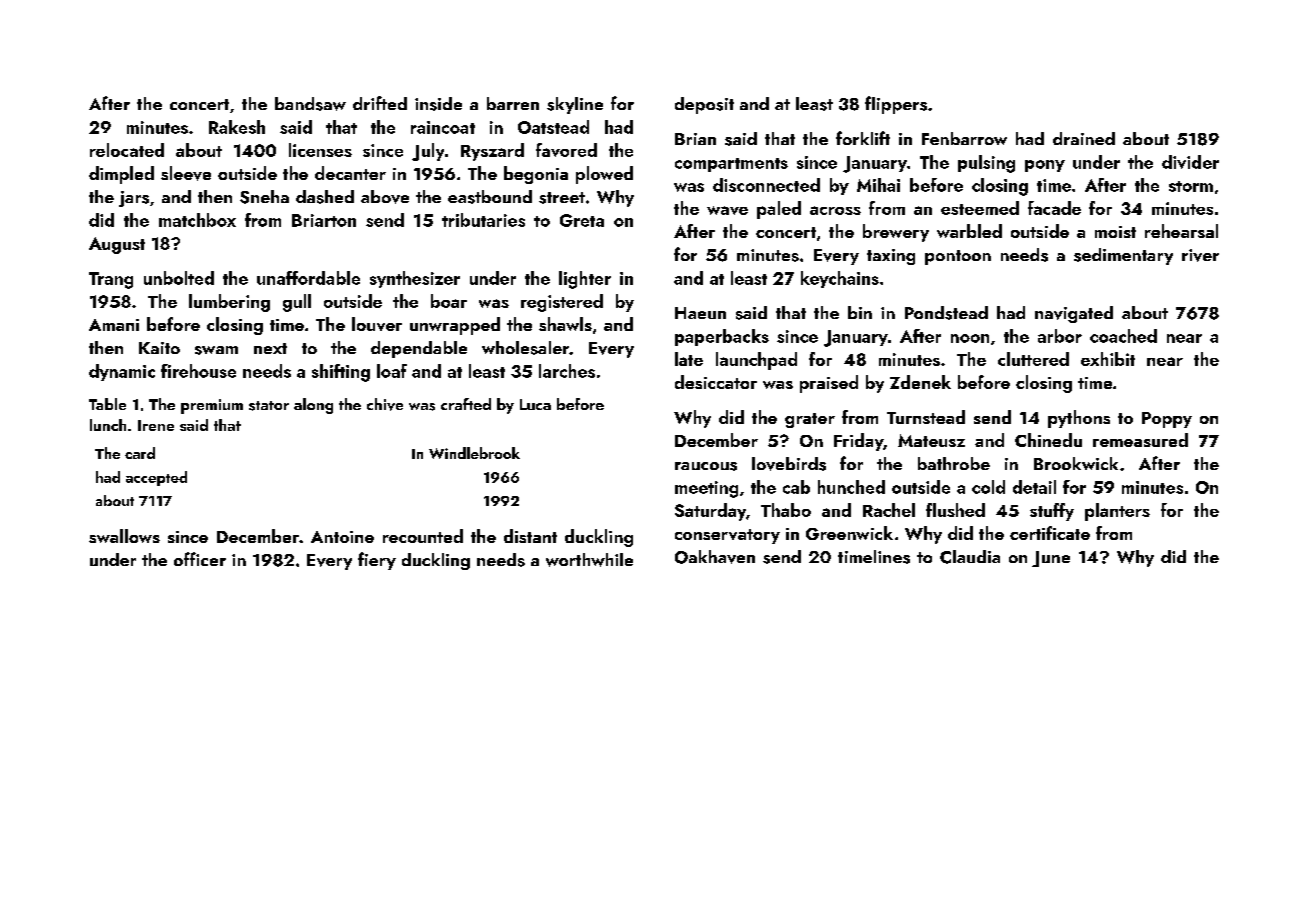 The width and height of the screenshot is (1308, 924). Describe the element at coordinates (156, 478) in the screenshot. I see `accepted` at that location.
